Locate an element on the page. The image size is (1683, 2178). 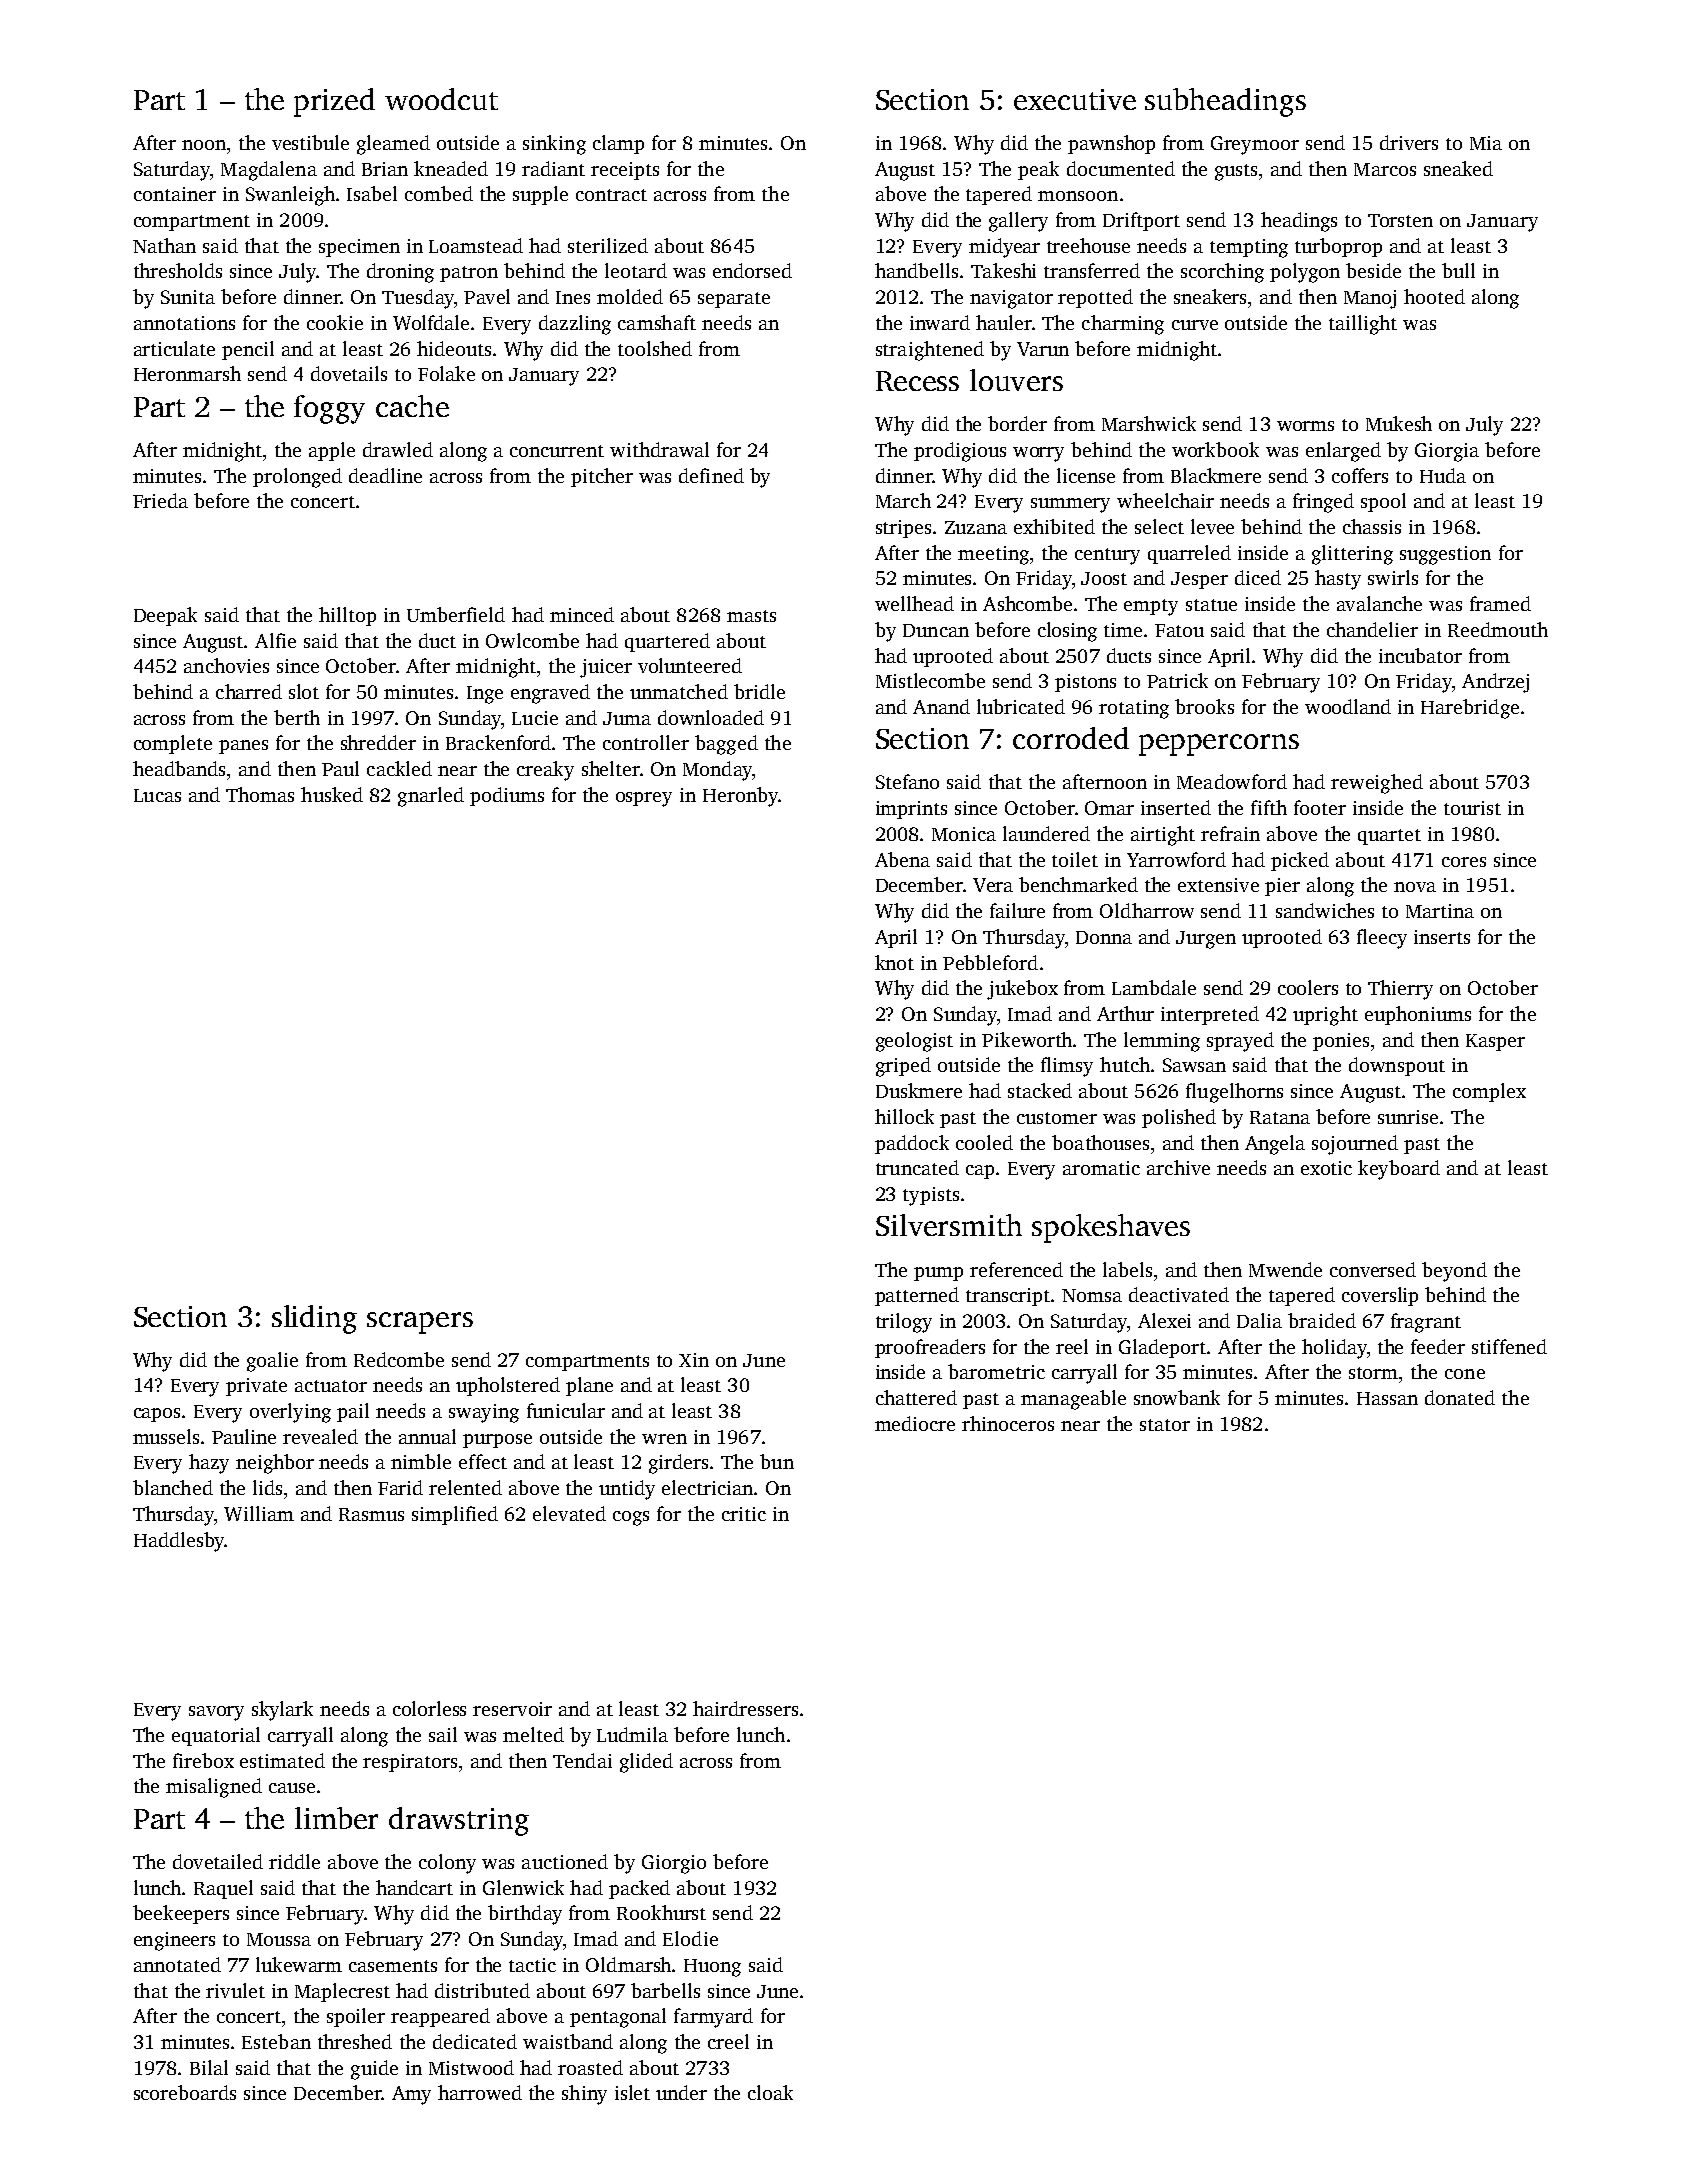
receipts is located at coordinates (625, 171).
